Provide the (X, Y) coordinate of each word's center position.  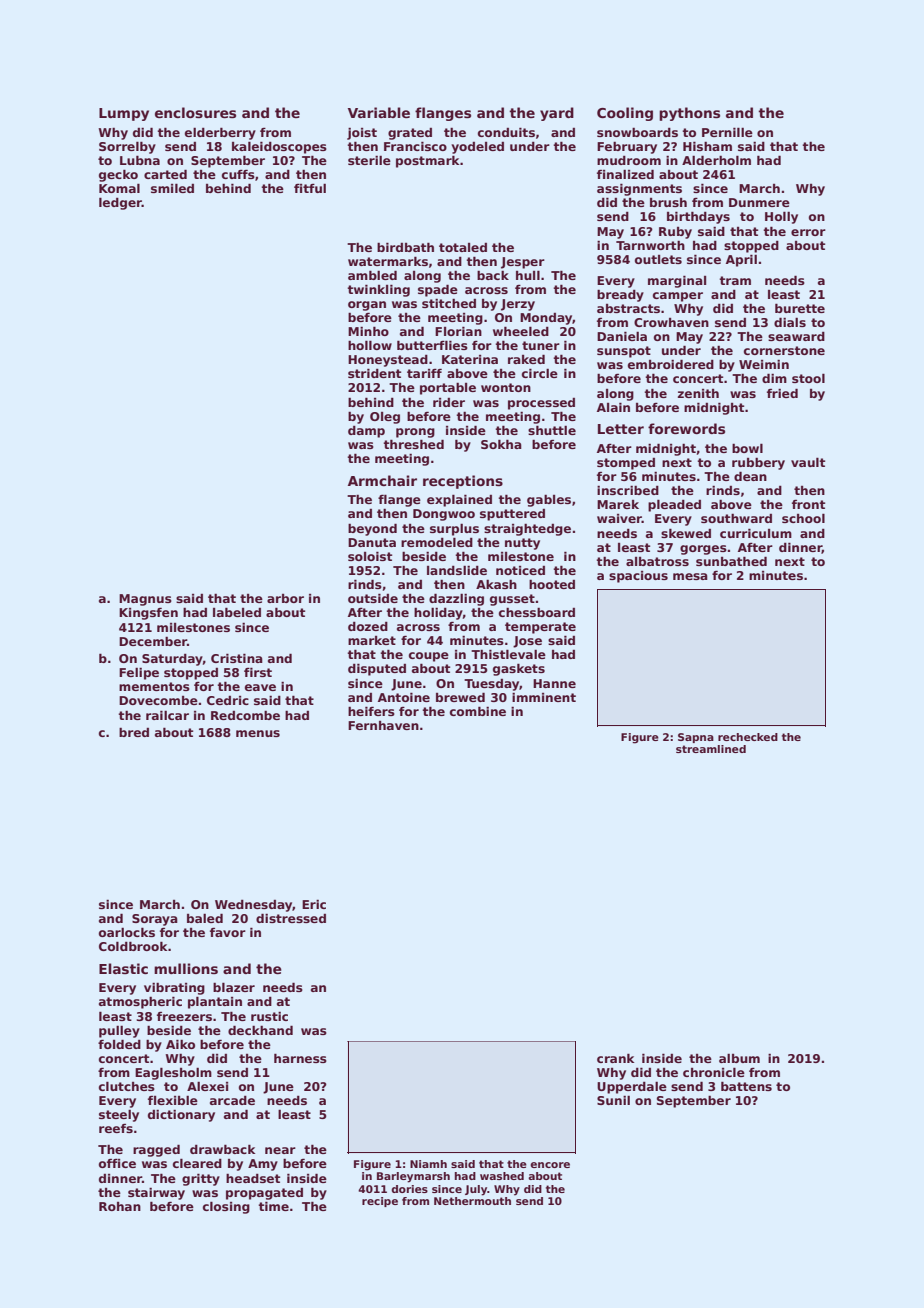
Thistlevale (508, 654)
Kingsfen (148, 614)
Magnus (145, 600)
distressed (291, 918)
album (739, 1058)
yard (557, 114)
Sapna (696, 738)
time (273, 1206)
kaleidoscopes (279, 147)
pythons (689, 114)
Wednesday (253, 906)
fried (782, 393)
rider (449, 402)
